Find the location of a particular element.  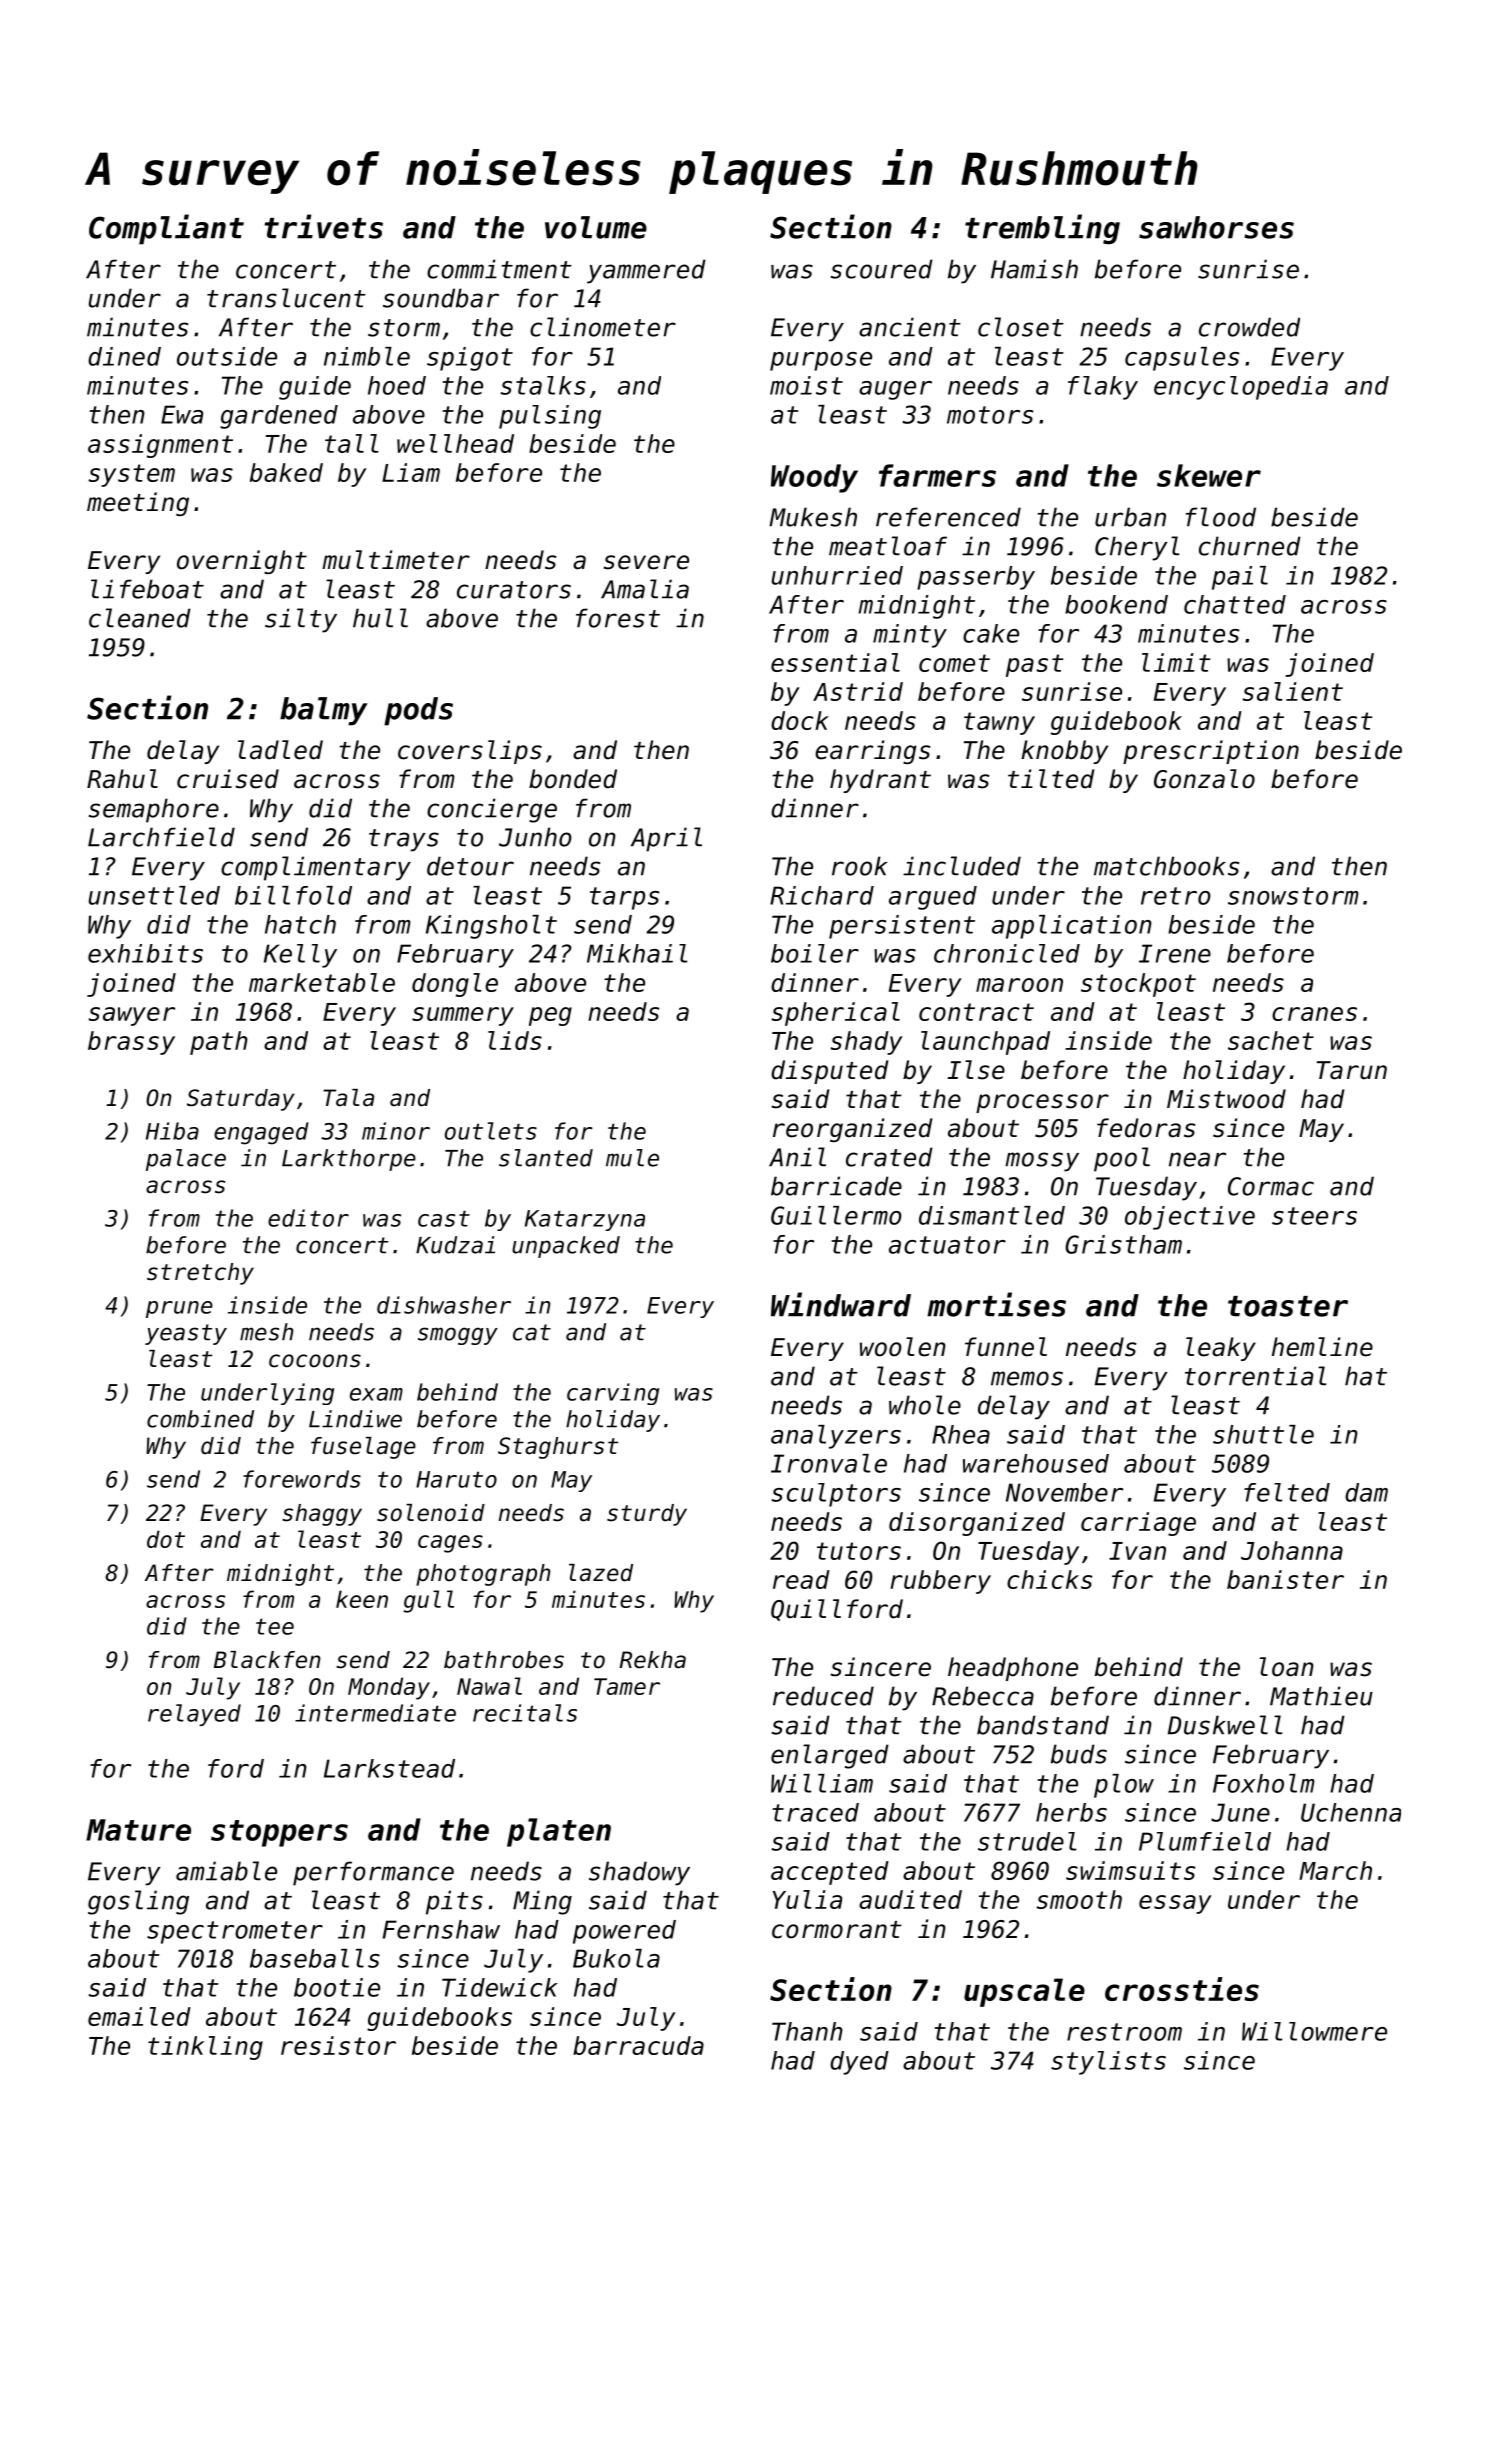

exam is located at coordinates (376, 1394).
